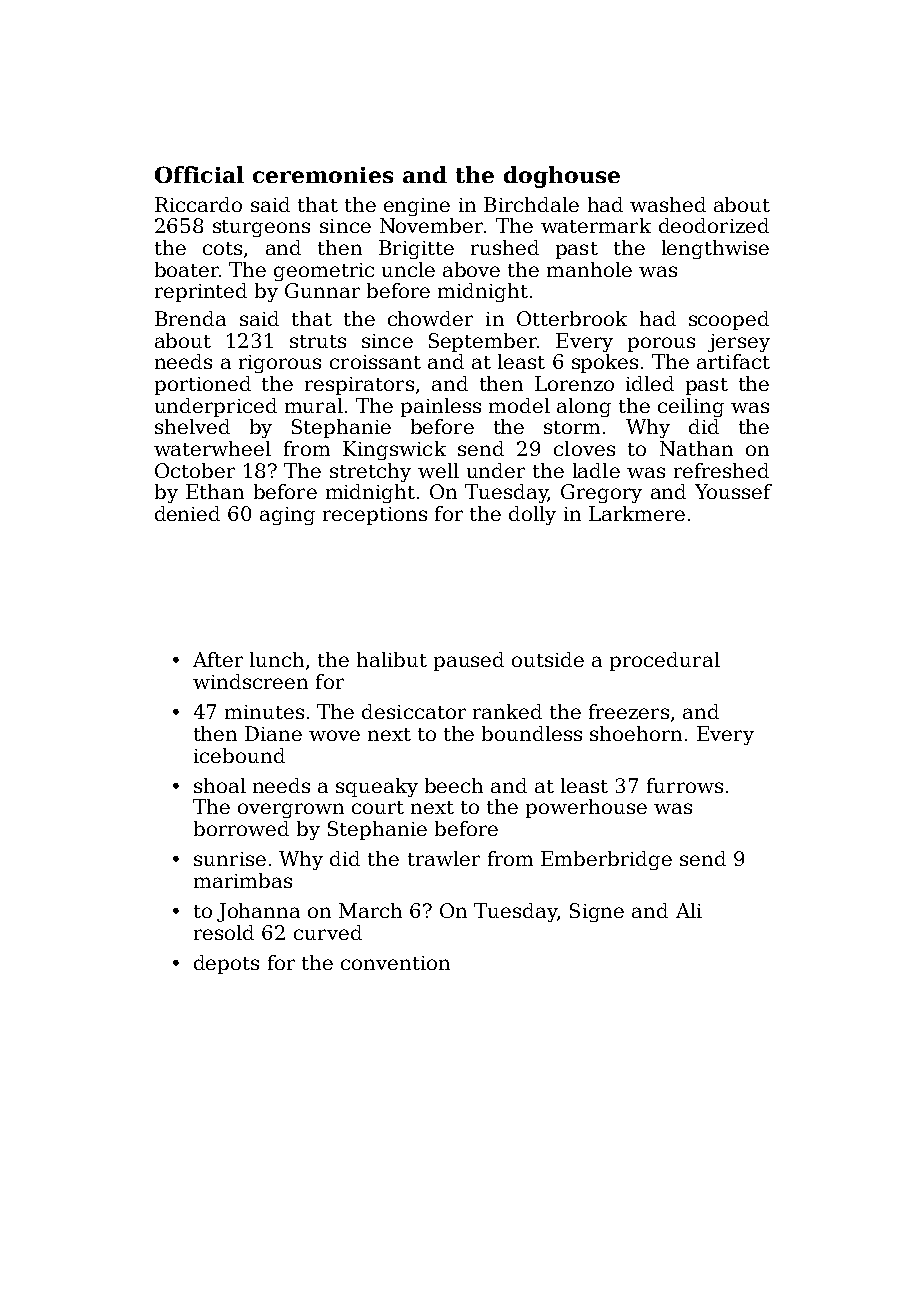 This screenshot has width=924, height=1311. Describe the element at coordinates (469, 661) in the screenshot. I see `paused` at that location.
